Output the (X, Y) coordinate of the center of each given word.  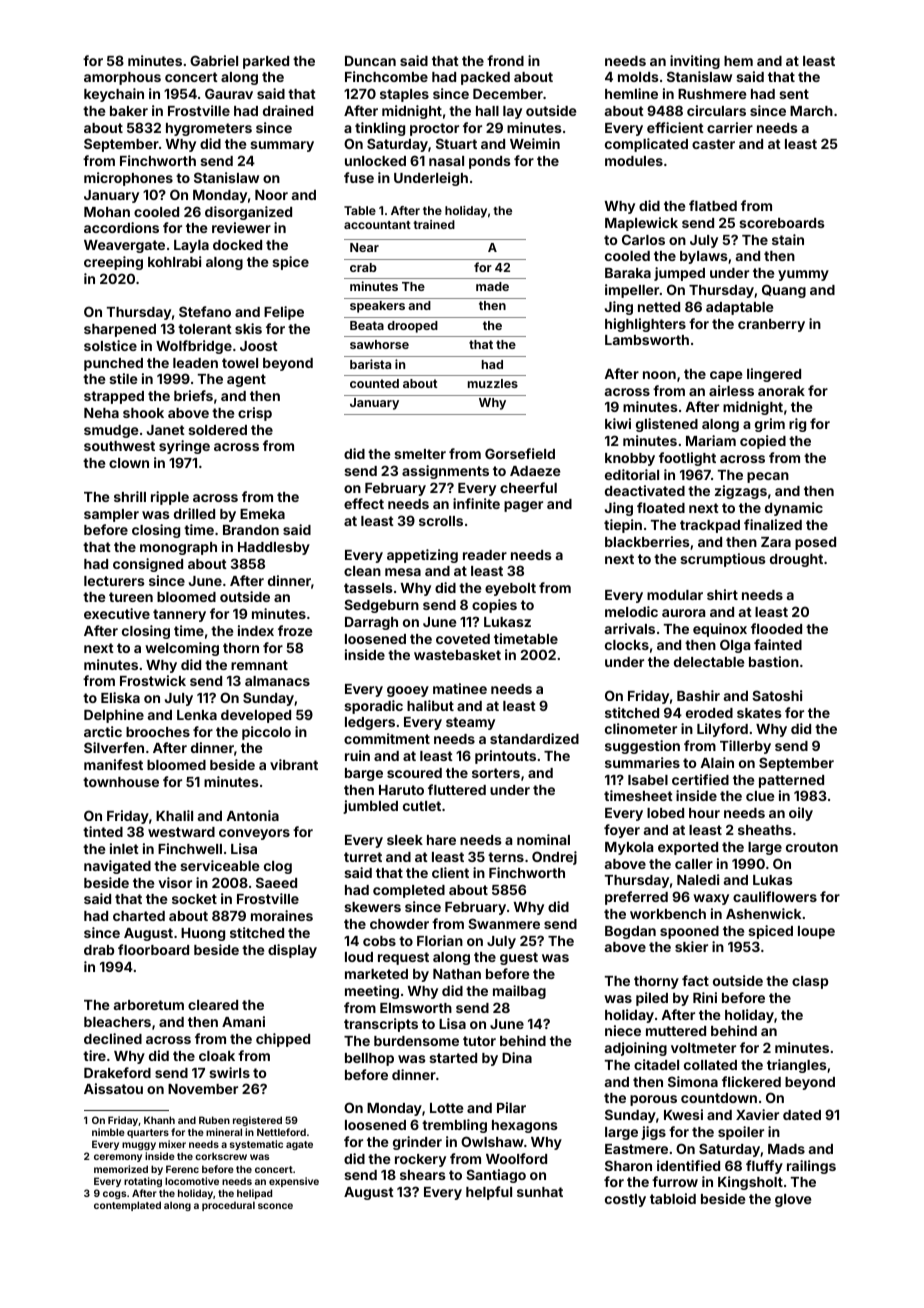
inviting (695, 62)
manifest (113, 764)
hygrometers (209, 129)
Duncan (370, 60)
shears (423, 1175)
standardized (534, 738)
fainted (778, 644)
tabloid (673, 1198)
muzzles (493, 383)
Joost (259, 346)
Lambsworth (647, 340)
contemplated (127, 1206)
